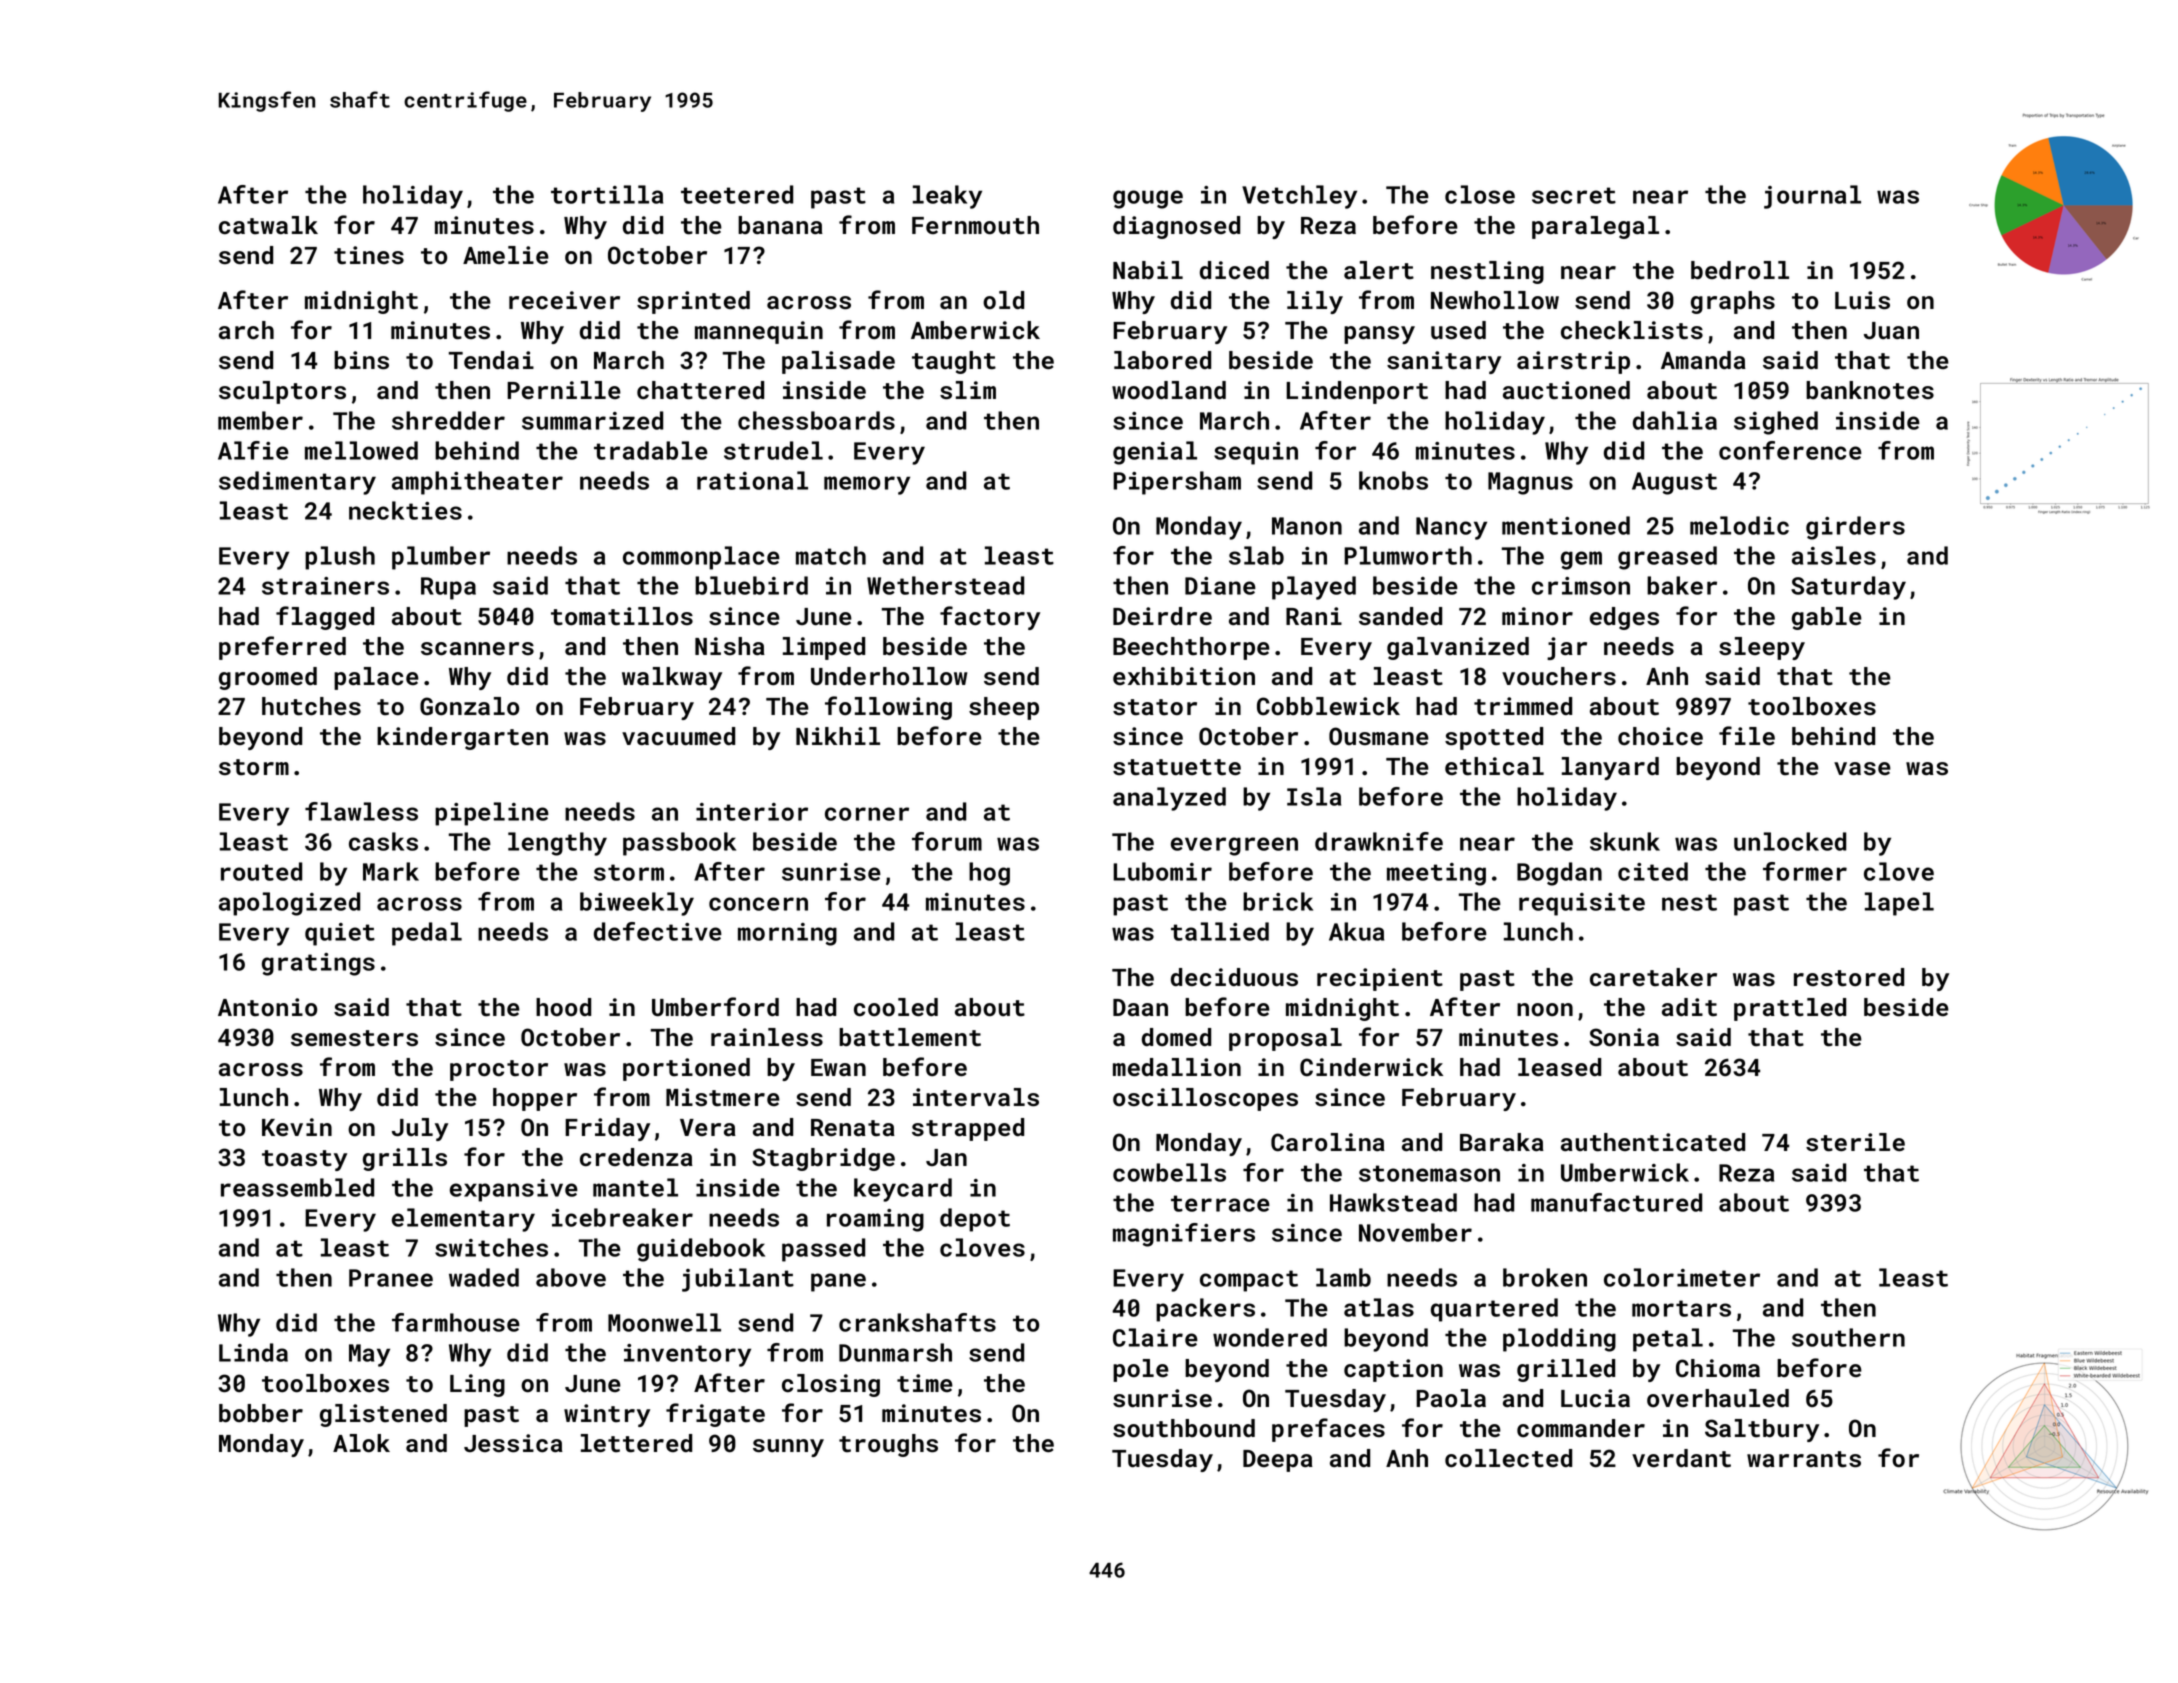 The width and height of the image is (2178, 1683). Describe the element at coordinates (976, 1097) in the image. I see `intervals` at that location.
